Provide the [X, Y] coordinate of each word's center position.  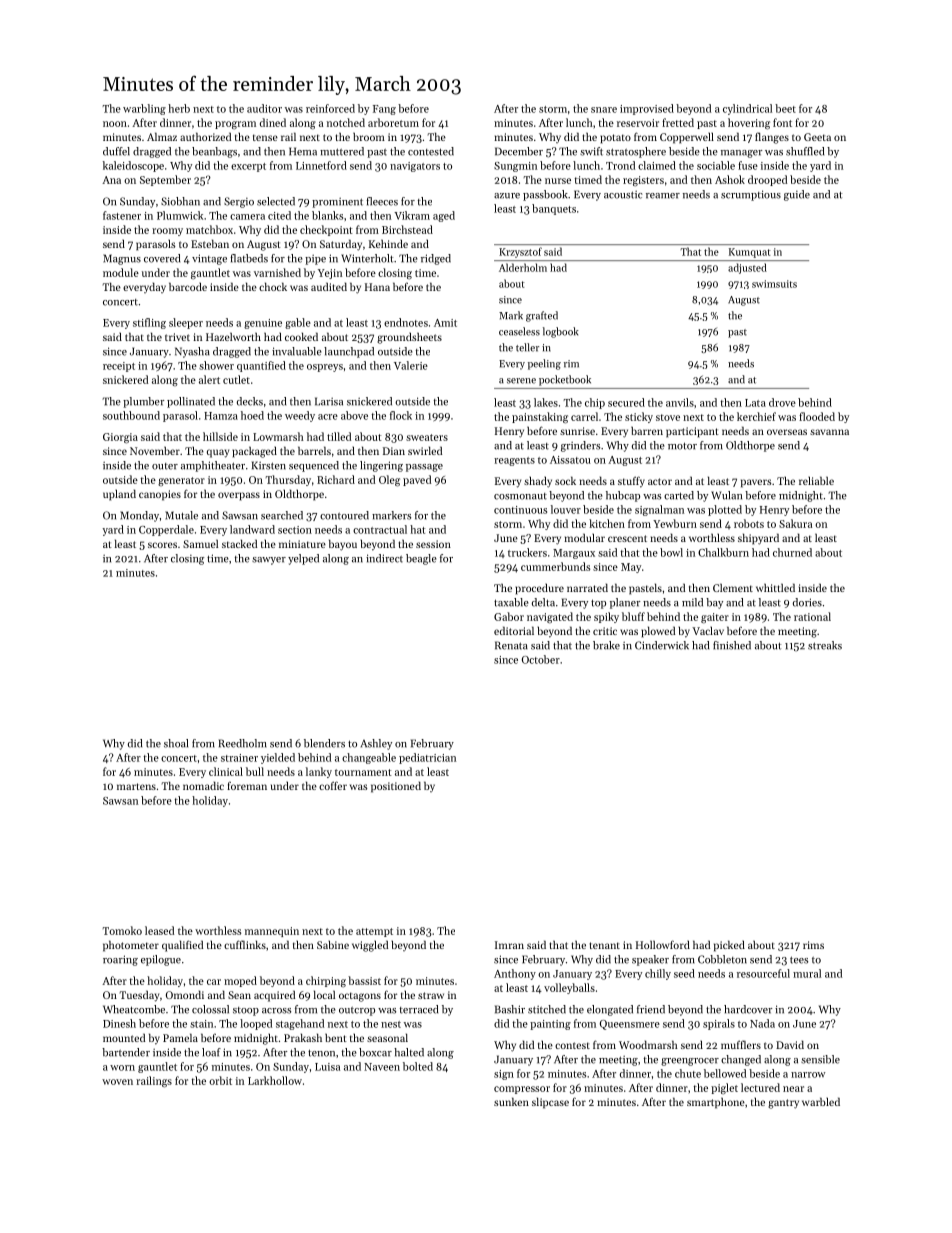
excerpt [248, 167]
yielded [278, 758]
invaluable [297, 351]
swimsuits [774, 284]
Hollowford [663, 944]
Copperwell [687, 138]
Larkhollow [275, 1080]
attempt [374, 932]
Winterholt [367, 258]
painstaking [540, 418]
